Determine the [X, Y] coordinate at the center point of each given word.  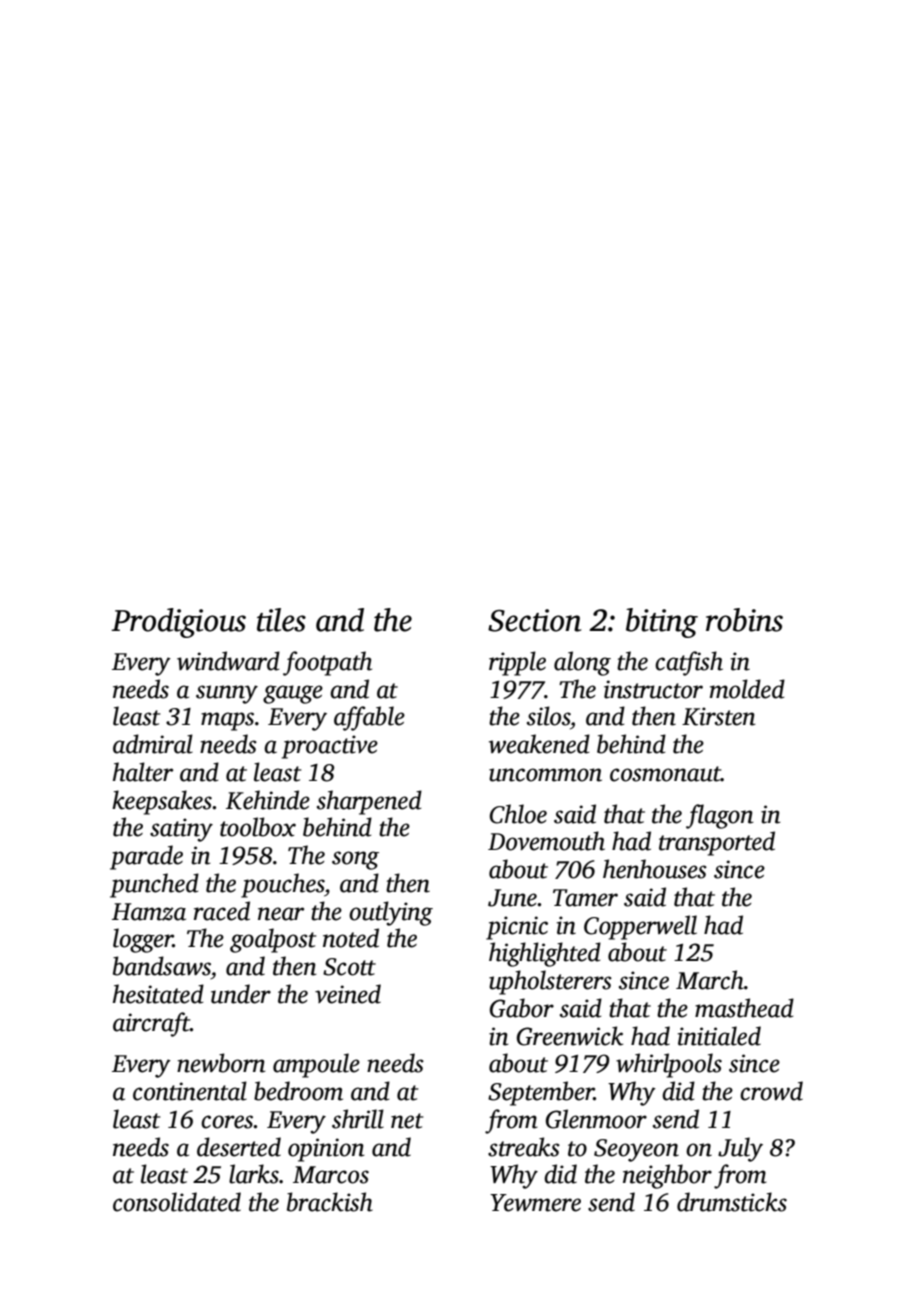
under [241, 994]
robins [744, 620]
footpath [327, 663]
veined [348, 994]
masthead [744, 1008]
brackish [330, 1202]
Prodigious [178, 623]
